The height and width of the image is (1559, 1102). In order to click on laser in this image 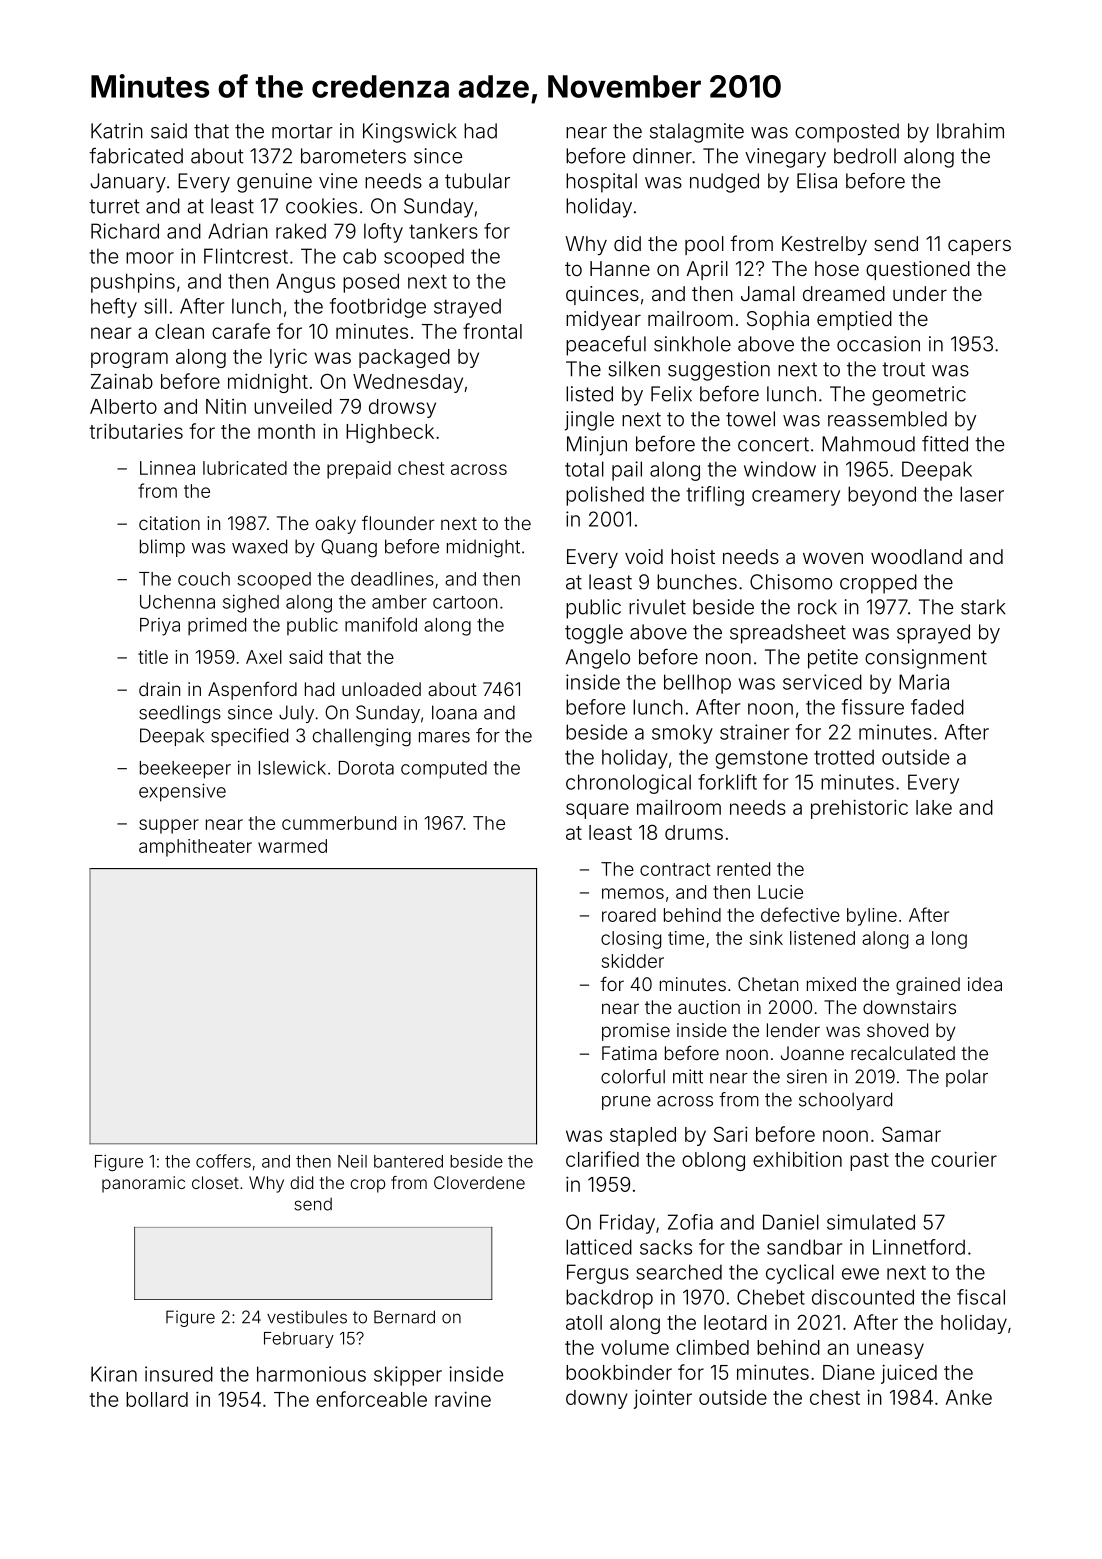, I will do `click(982, 494)`.
